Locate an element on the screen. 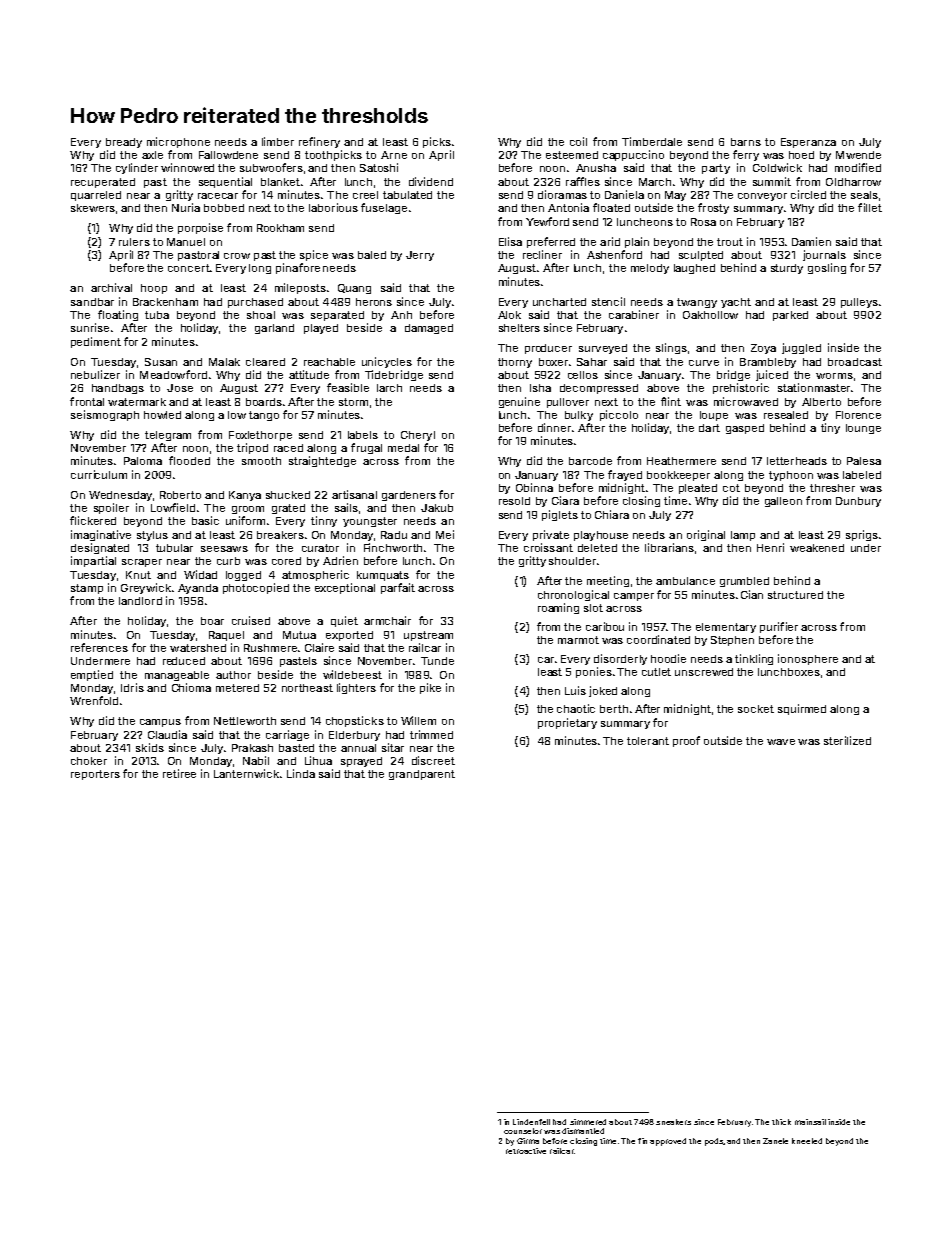  cot is located at coordinates (731, 488).
